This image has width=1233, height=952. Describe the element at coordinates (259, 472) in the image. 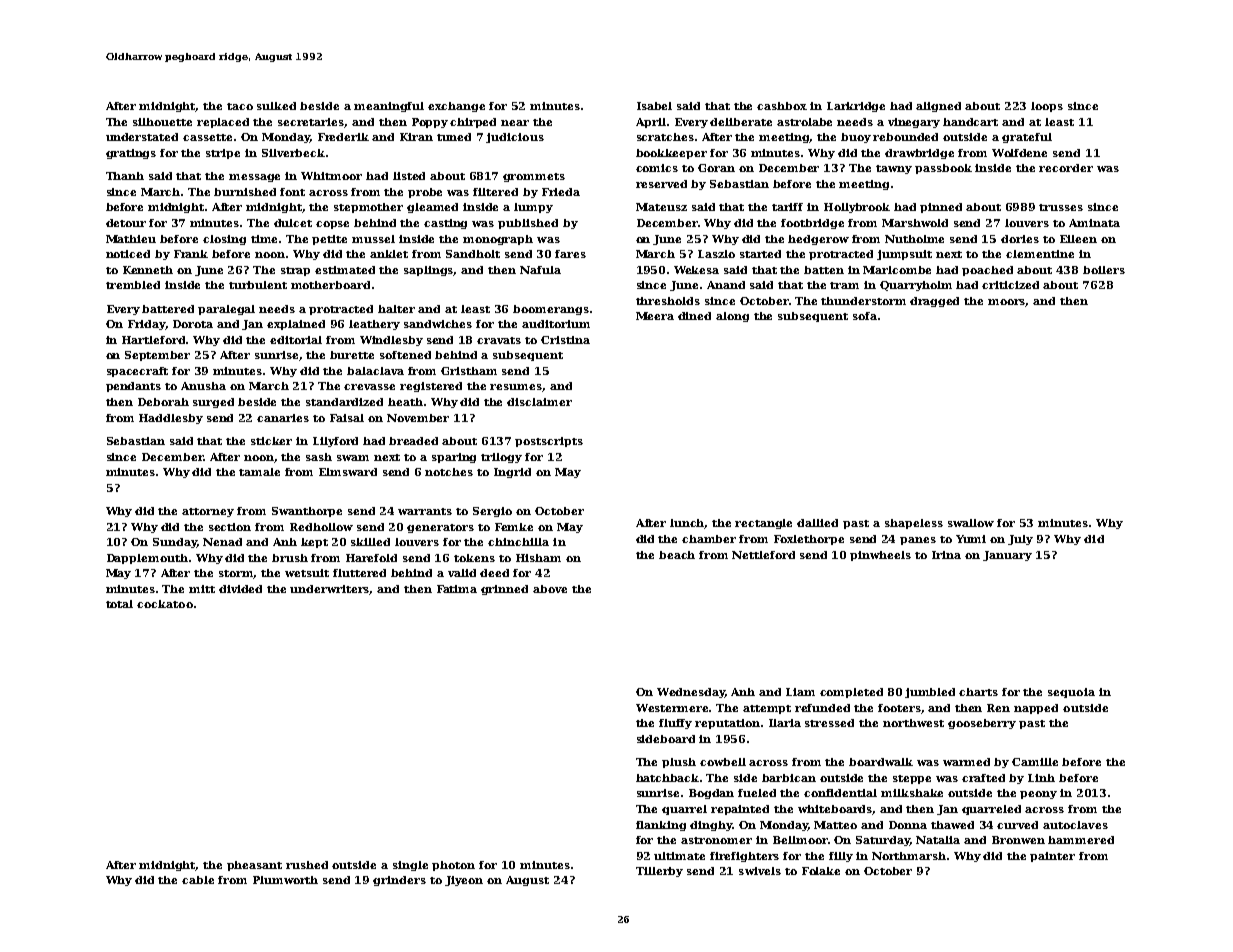

I see `tamale` at that location.
